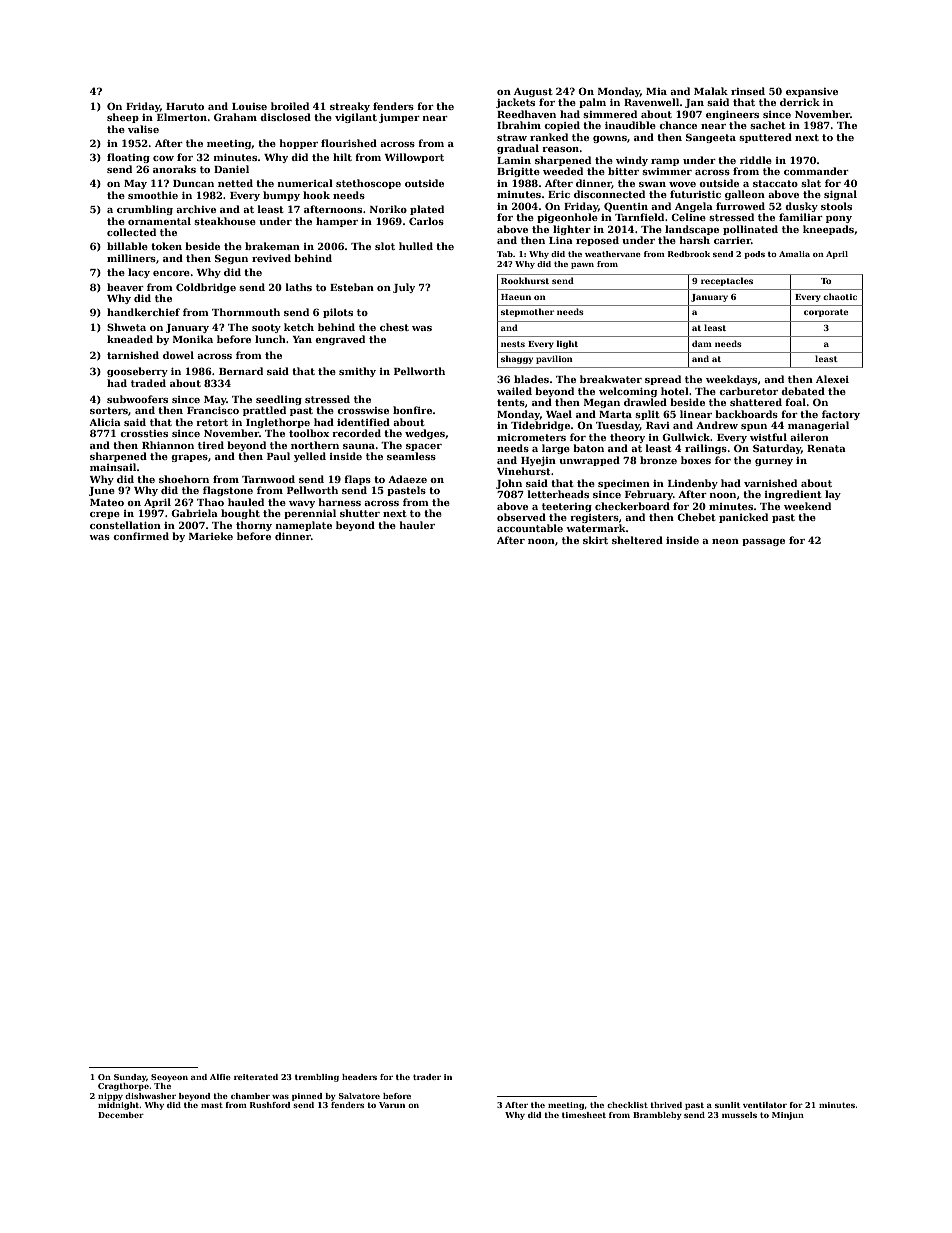 This screenshot has height=1233, width=952. I want to click on gowns, so click(610, 139).
